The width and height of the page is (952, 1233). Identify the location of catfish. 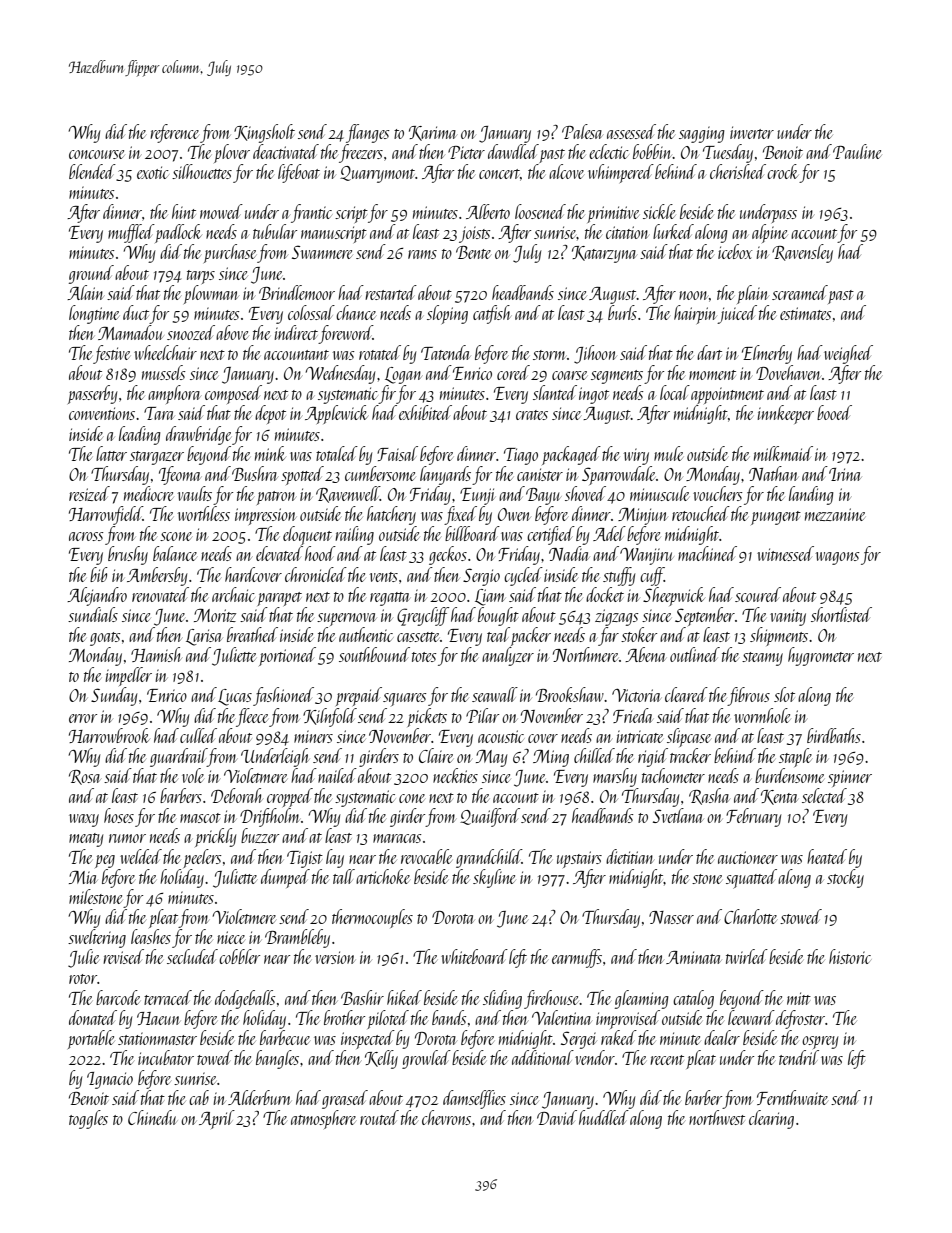
(491, 314).
